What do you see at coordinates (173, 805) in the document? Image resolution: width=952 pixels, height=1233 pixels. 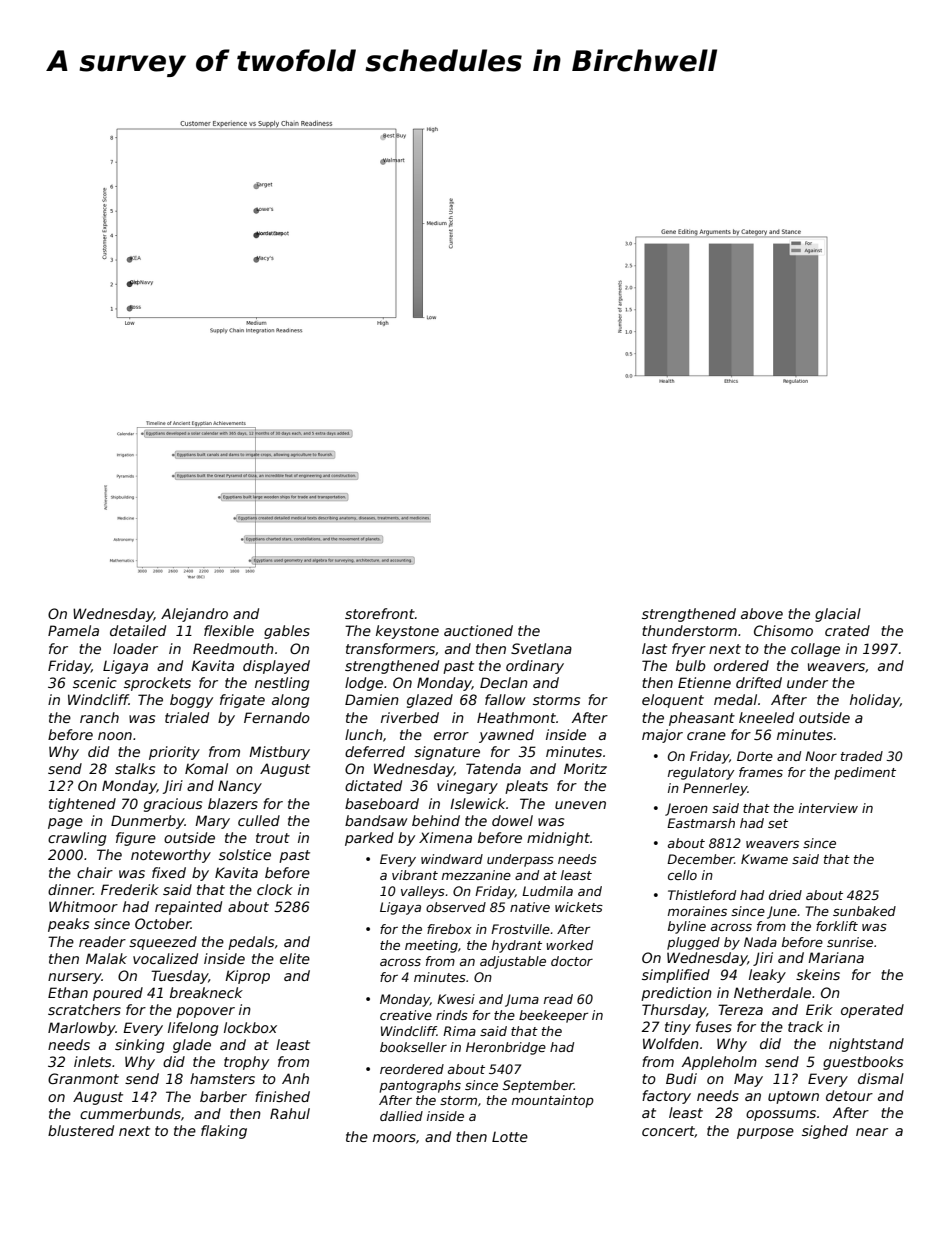 I see `gracious` at bounding box center [173, 805].
